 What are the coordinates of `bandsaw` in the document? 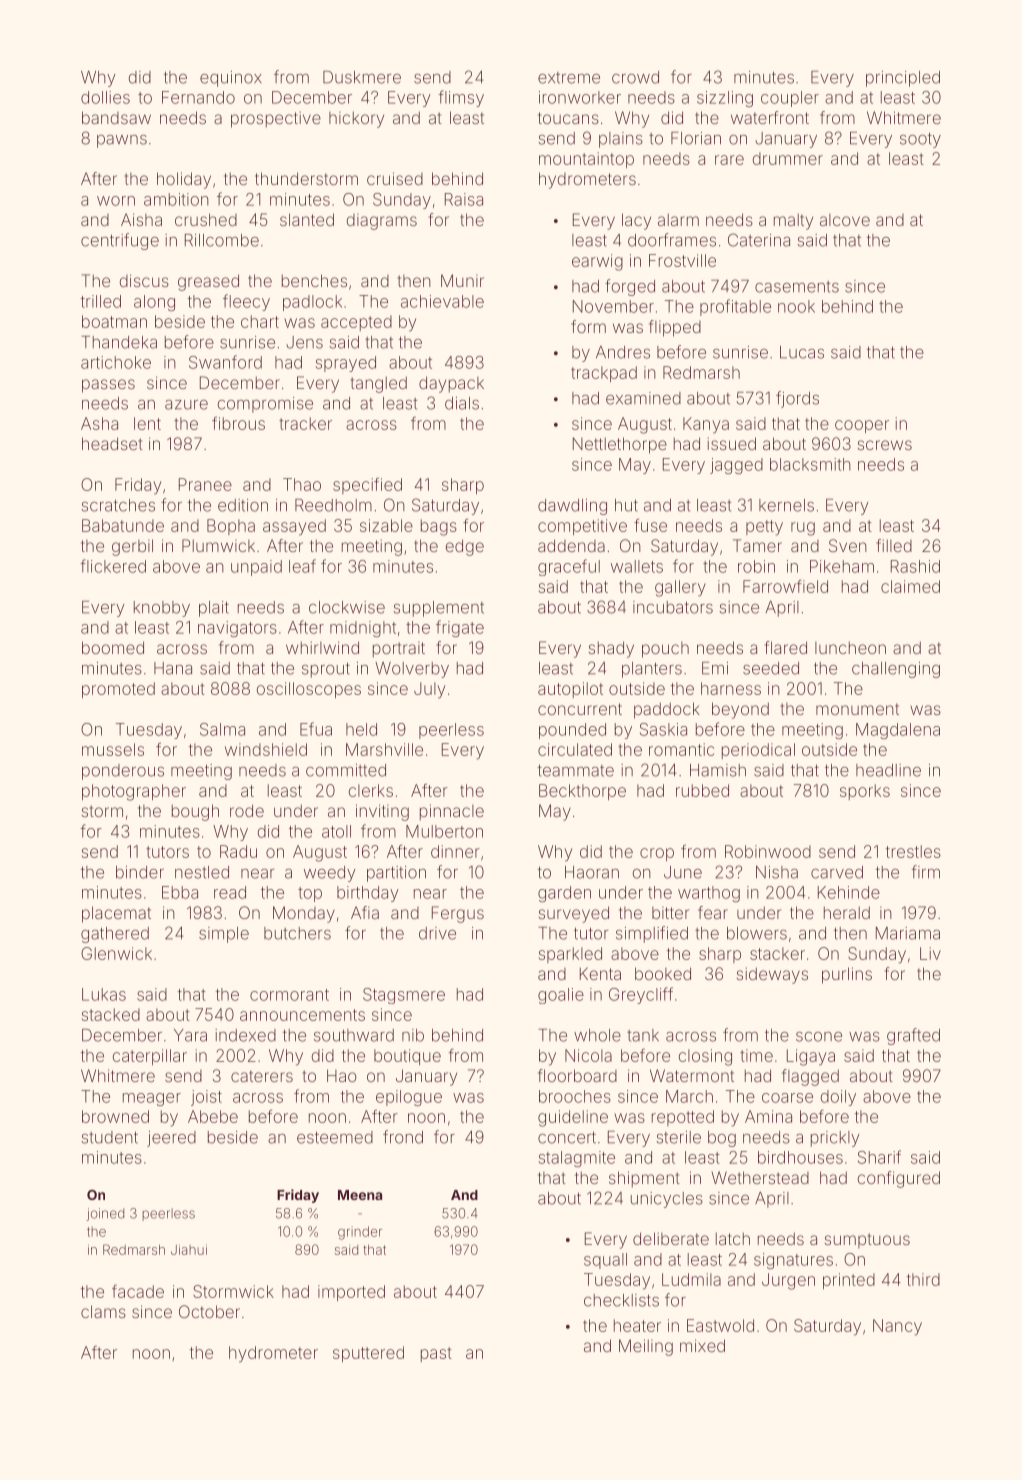 It's located at (116, 117).
